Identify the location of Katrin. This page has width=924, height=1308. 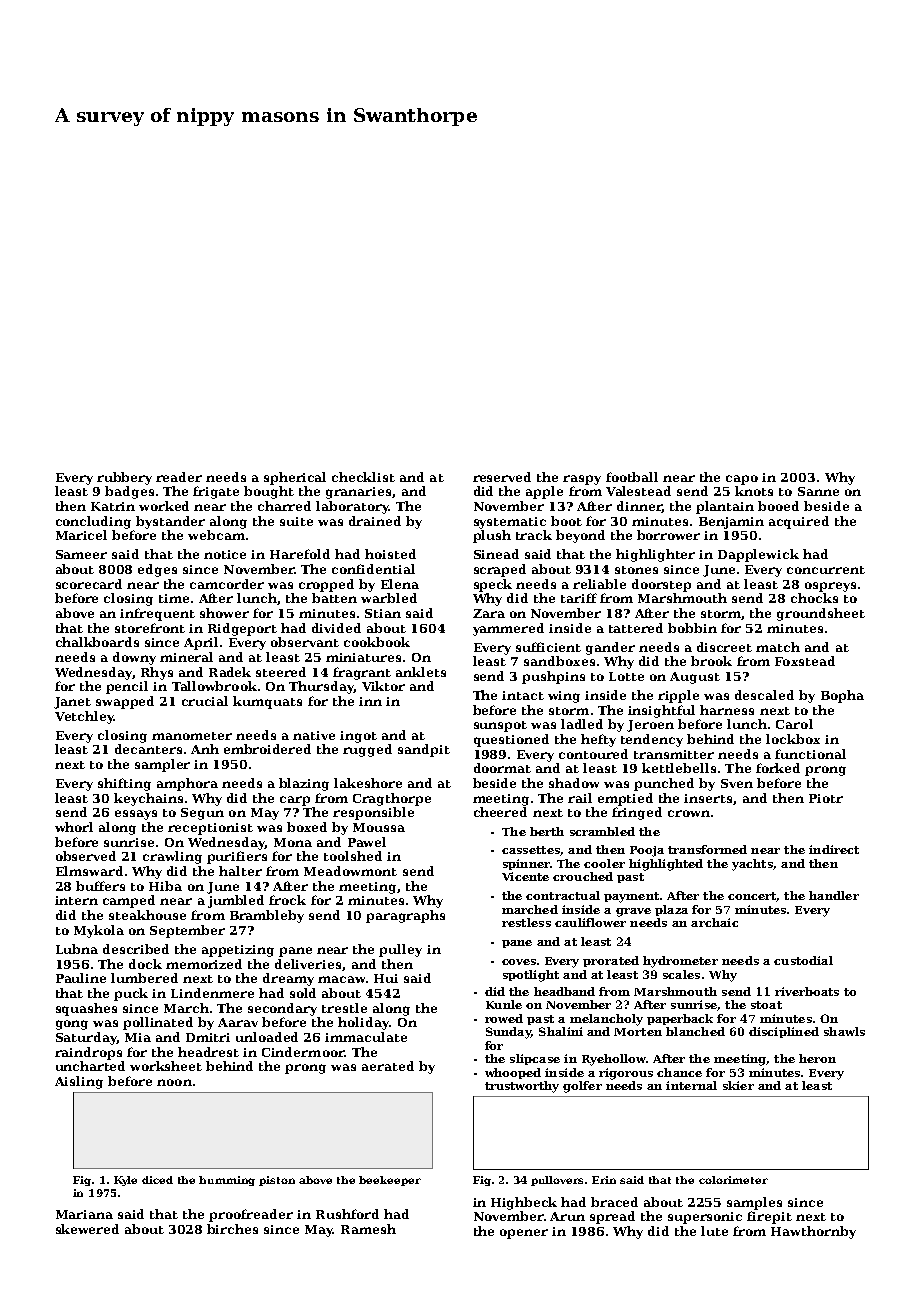
(113, 506).
